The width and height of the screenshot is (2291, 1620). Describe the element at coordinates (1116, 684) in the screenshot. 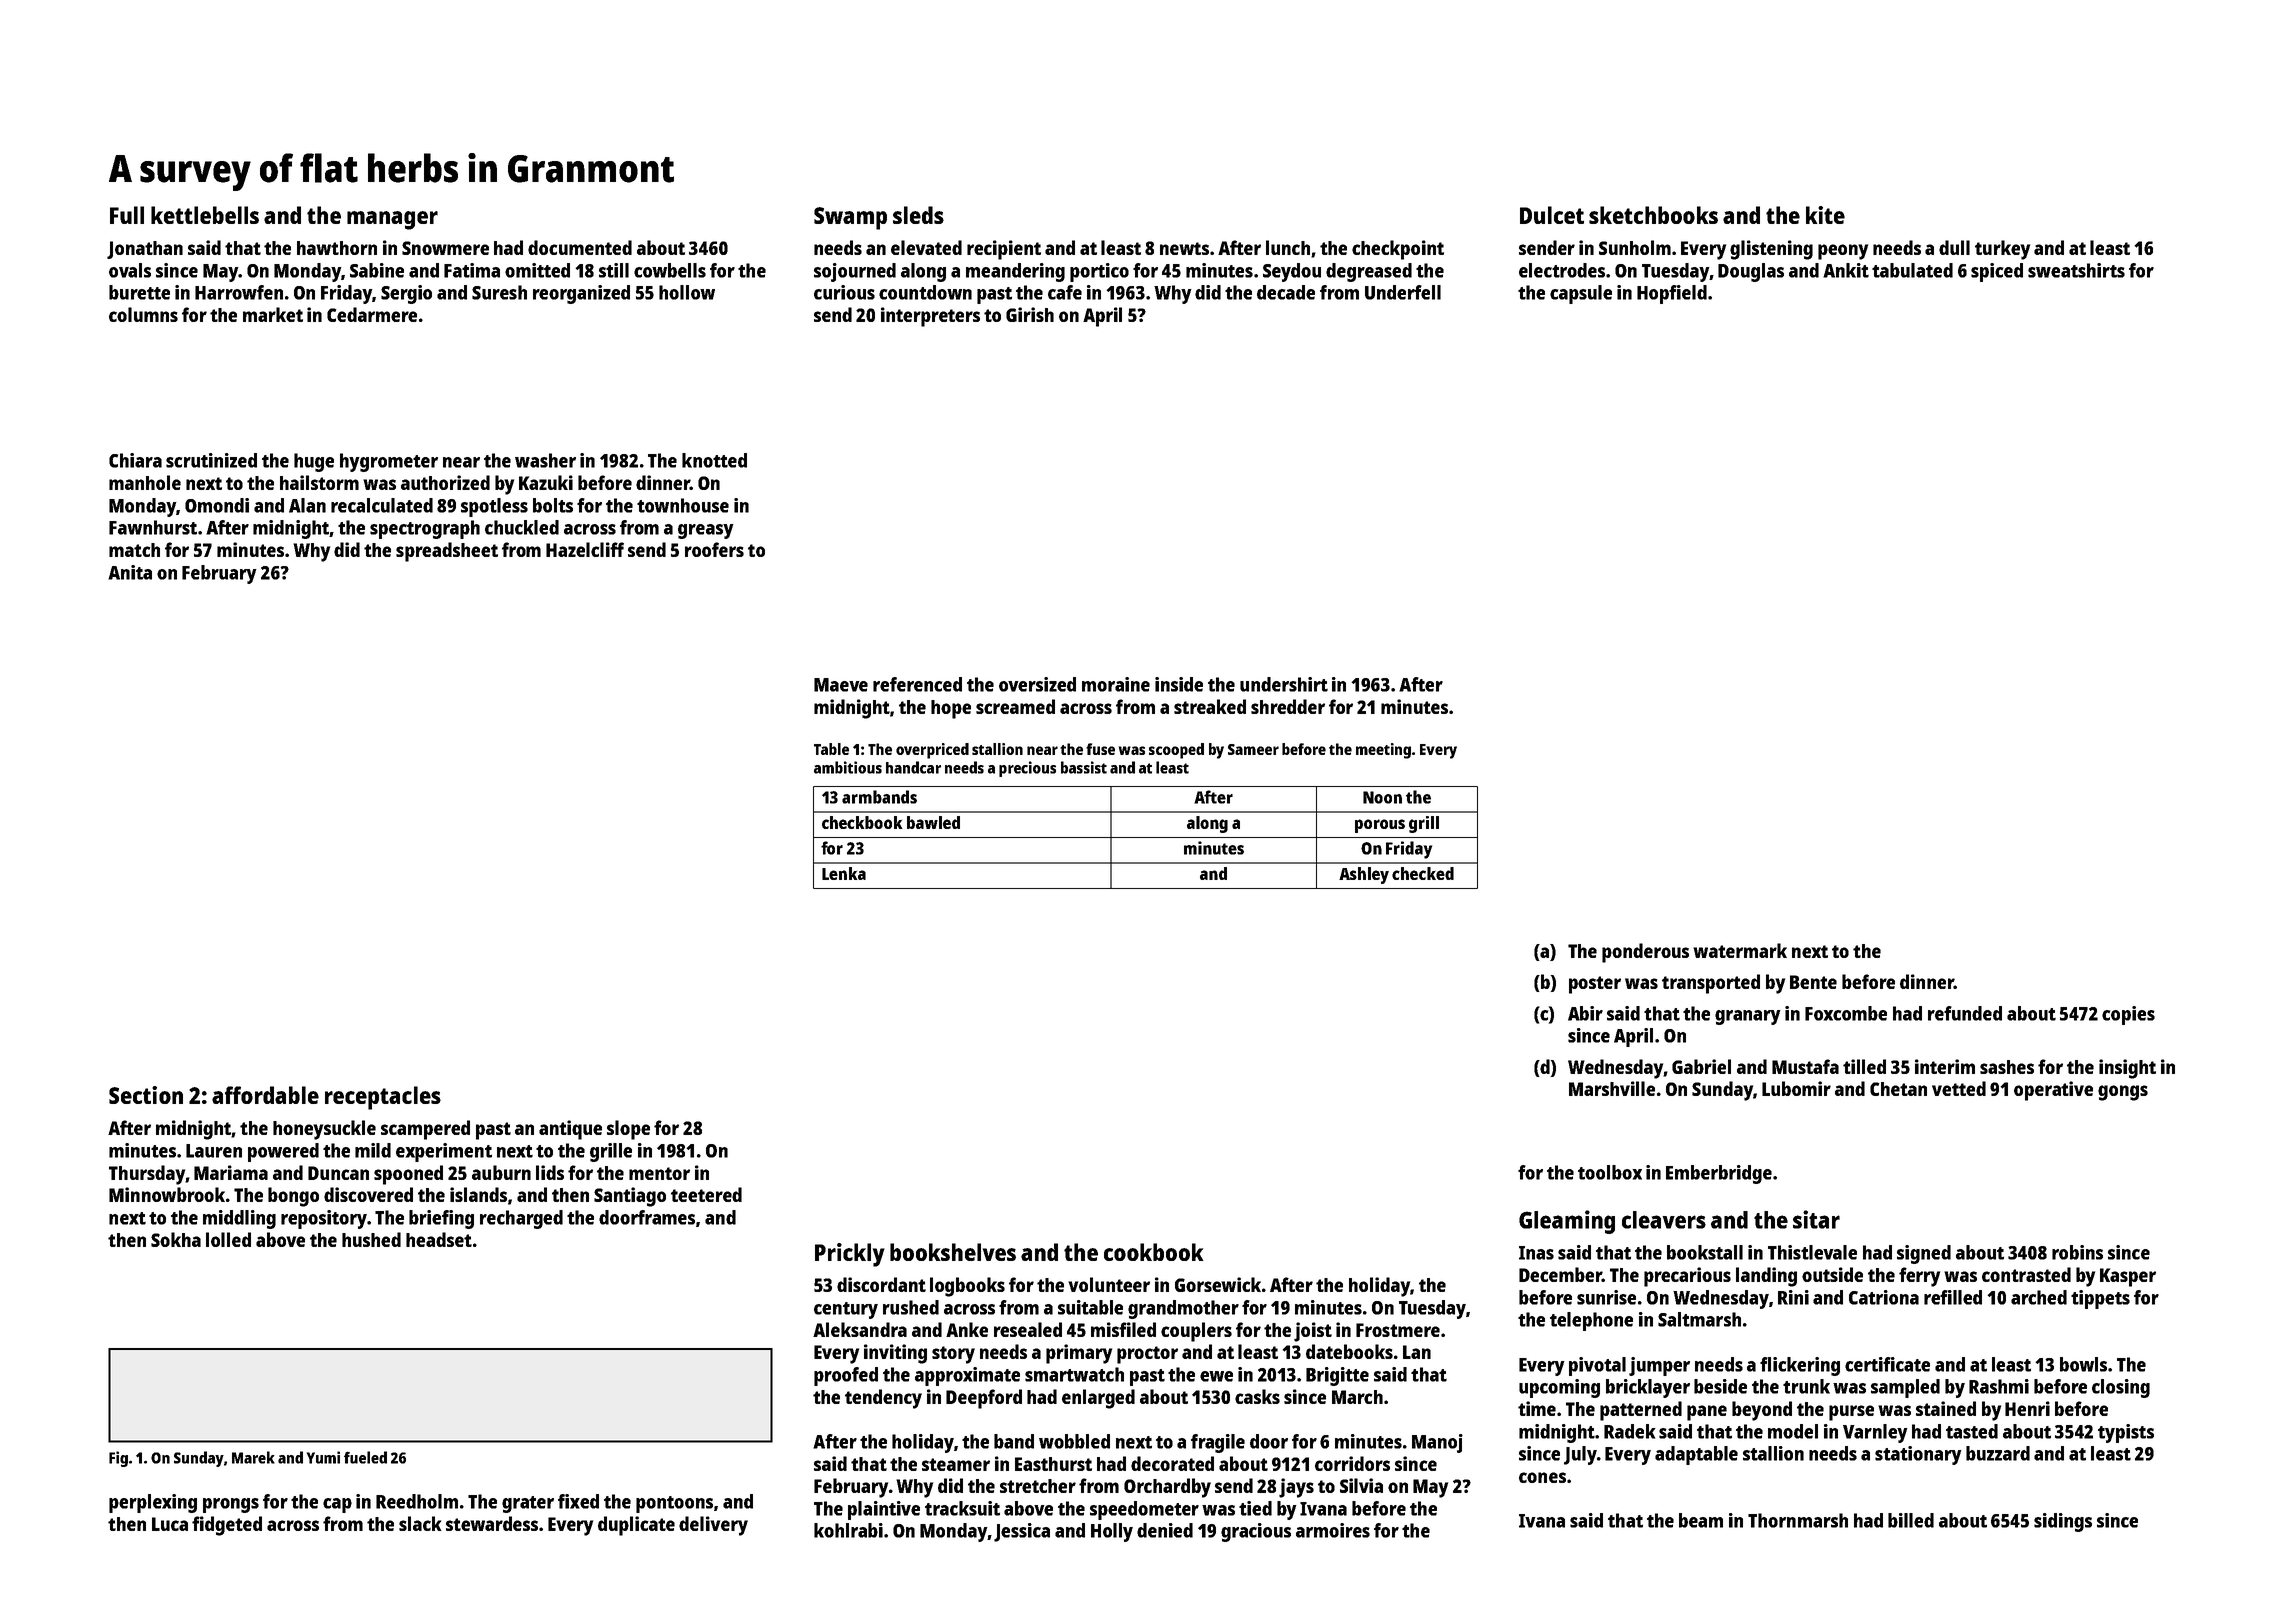

I see `moraine` at that location.
